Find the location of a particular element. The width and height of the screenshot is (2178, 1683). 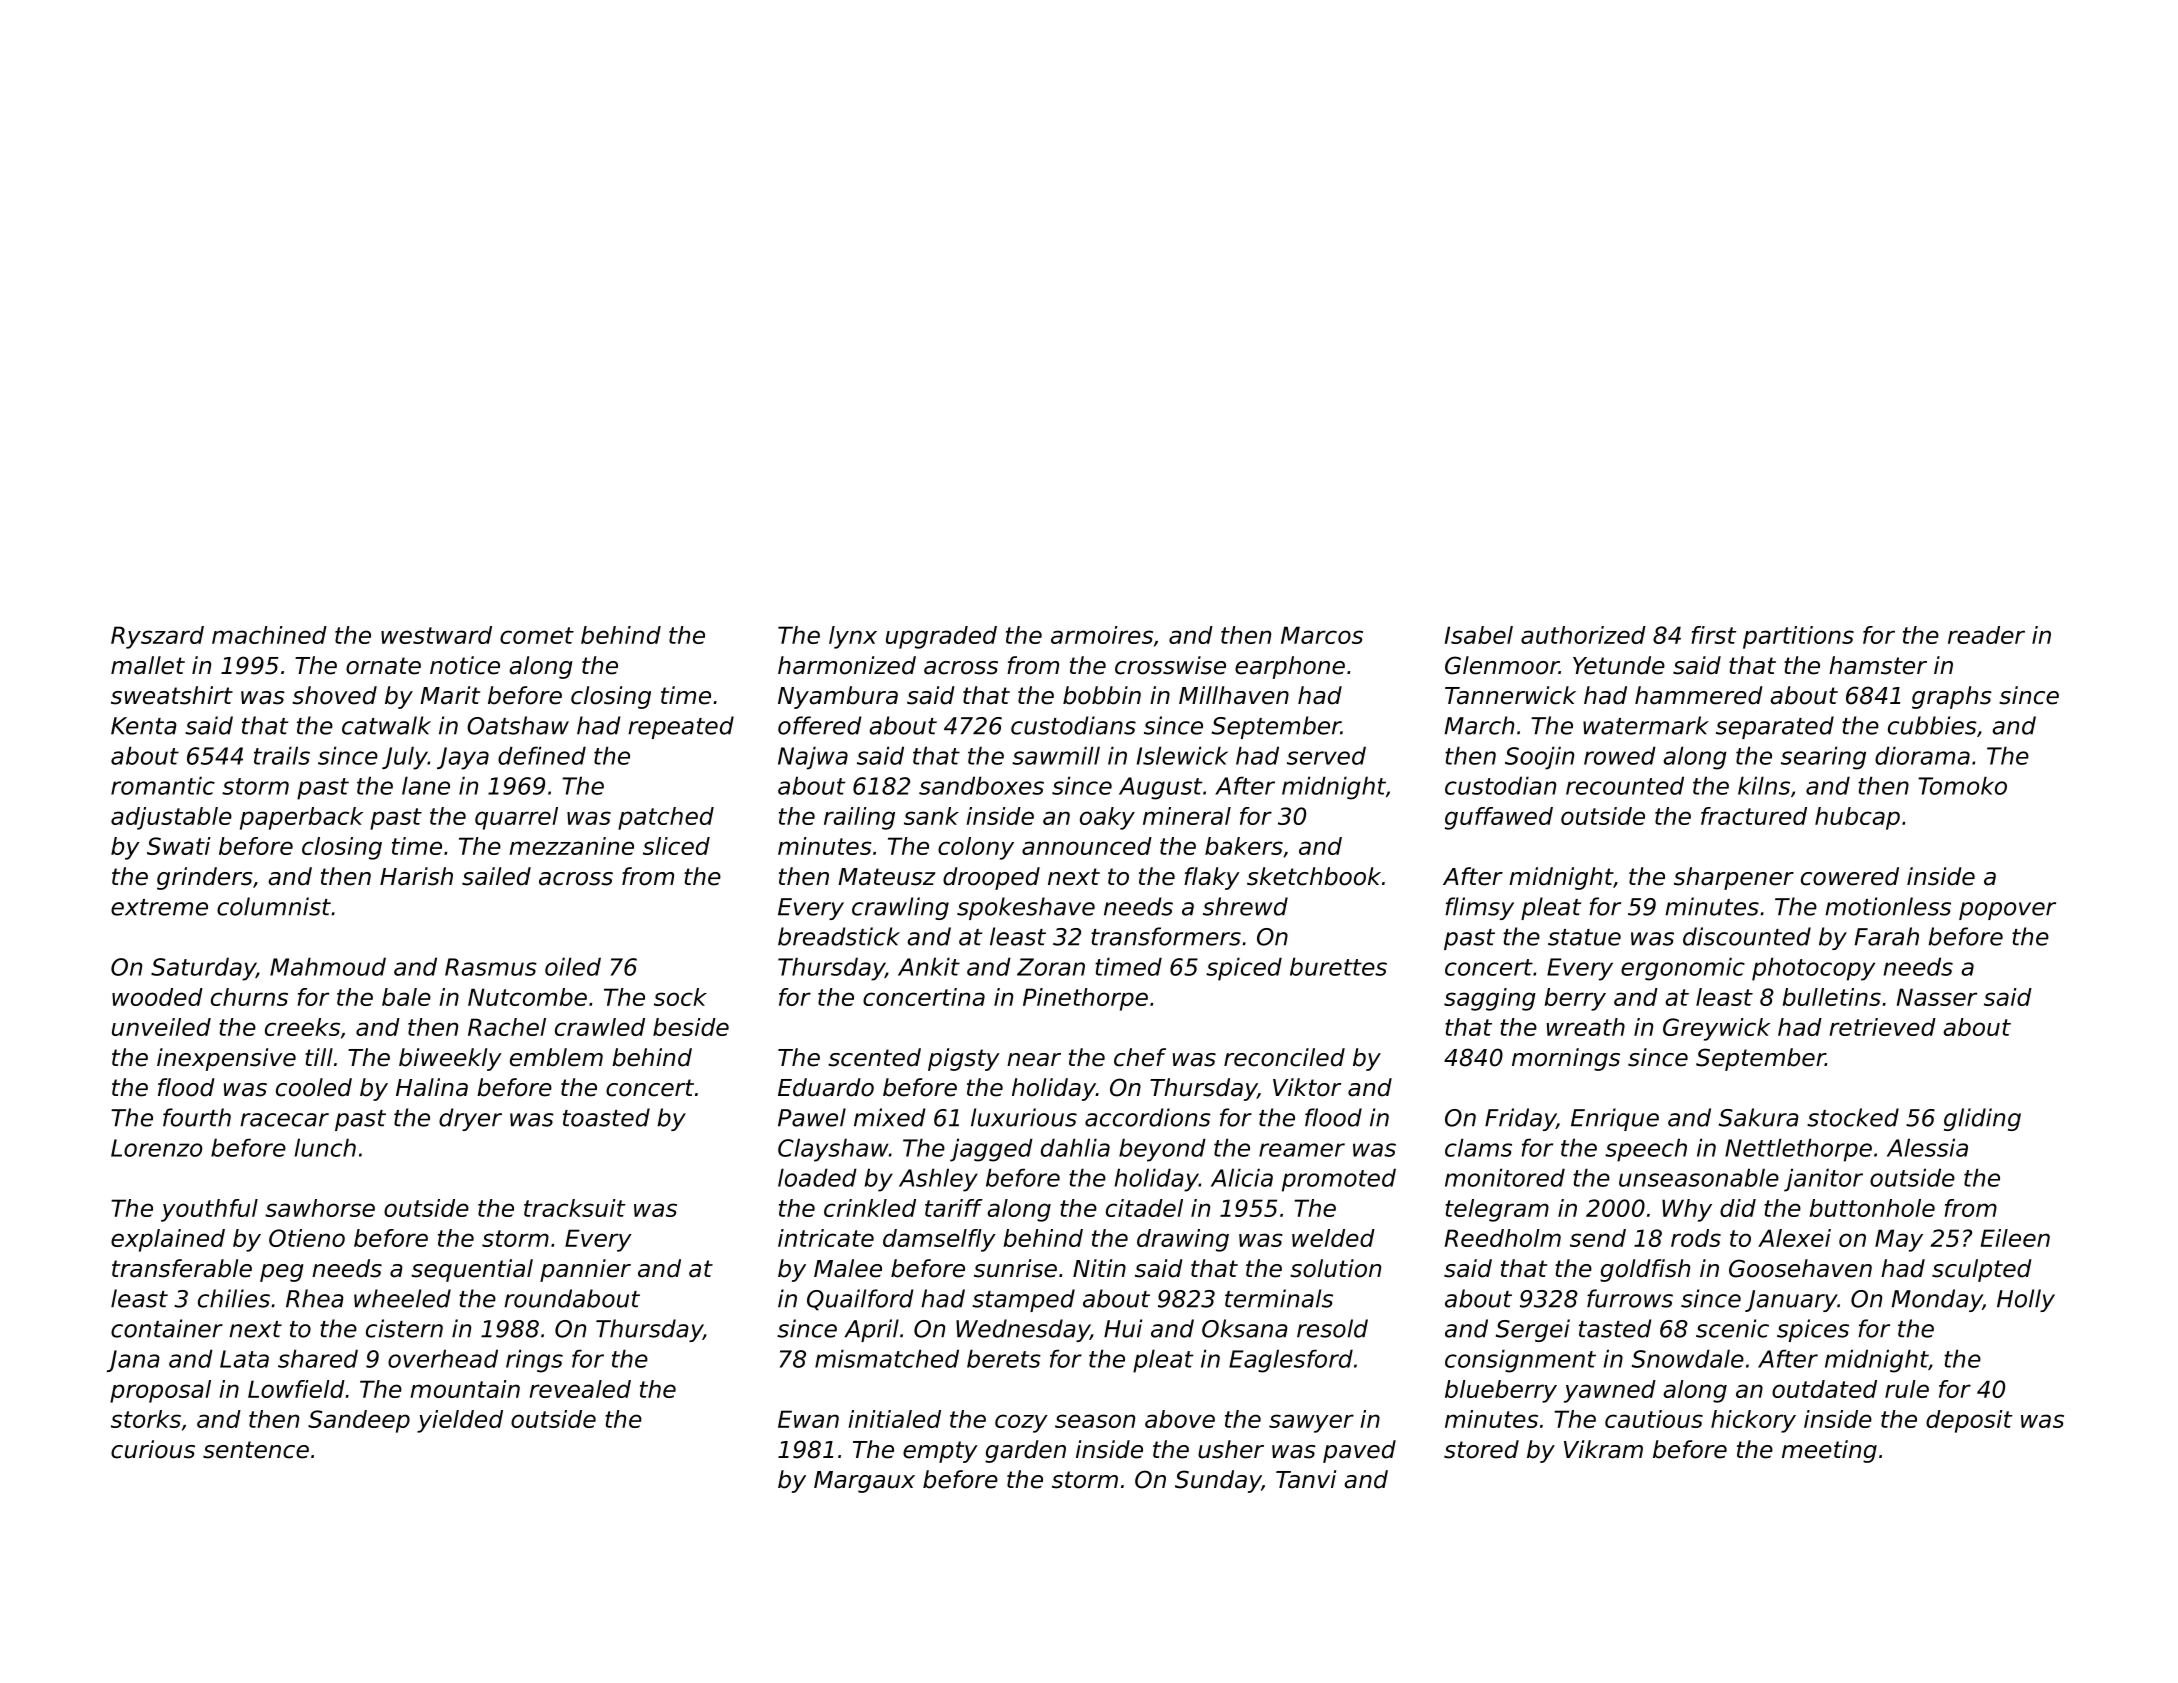

Kenta is located at coordinates (144, 726).
